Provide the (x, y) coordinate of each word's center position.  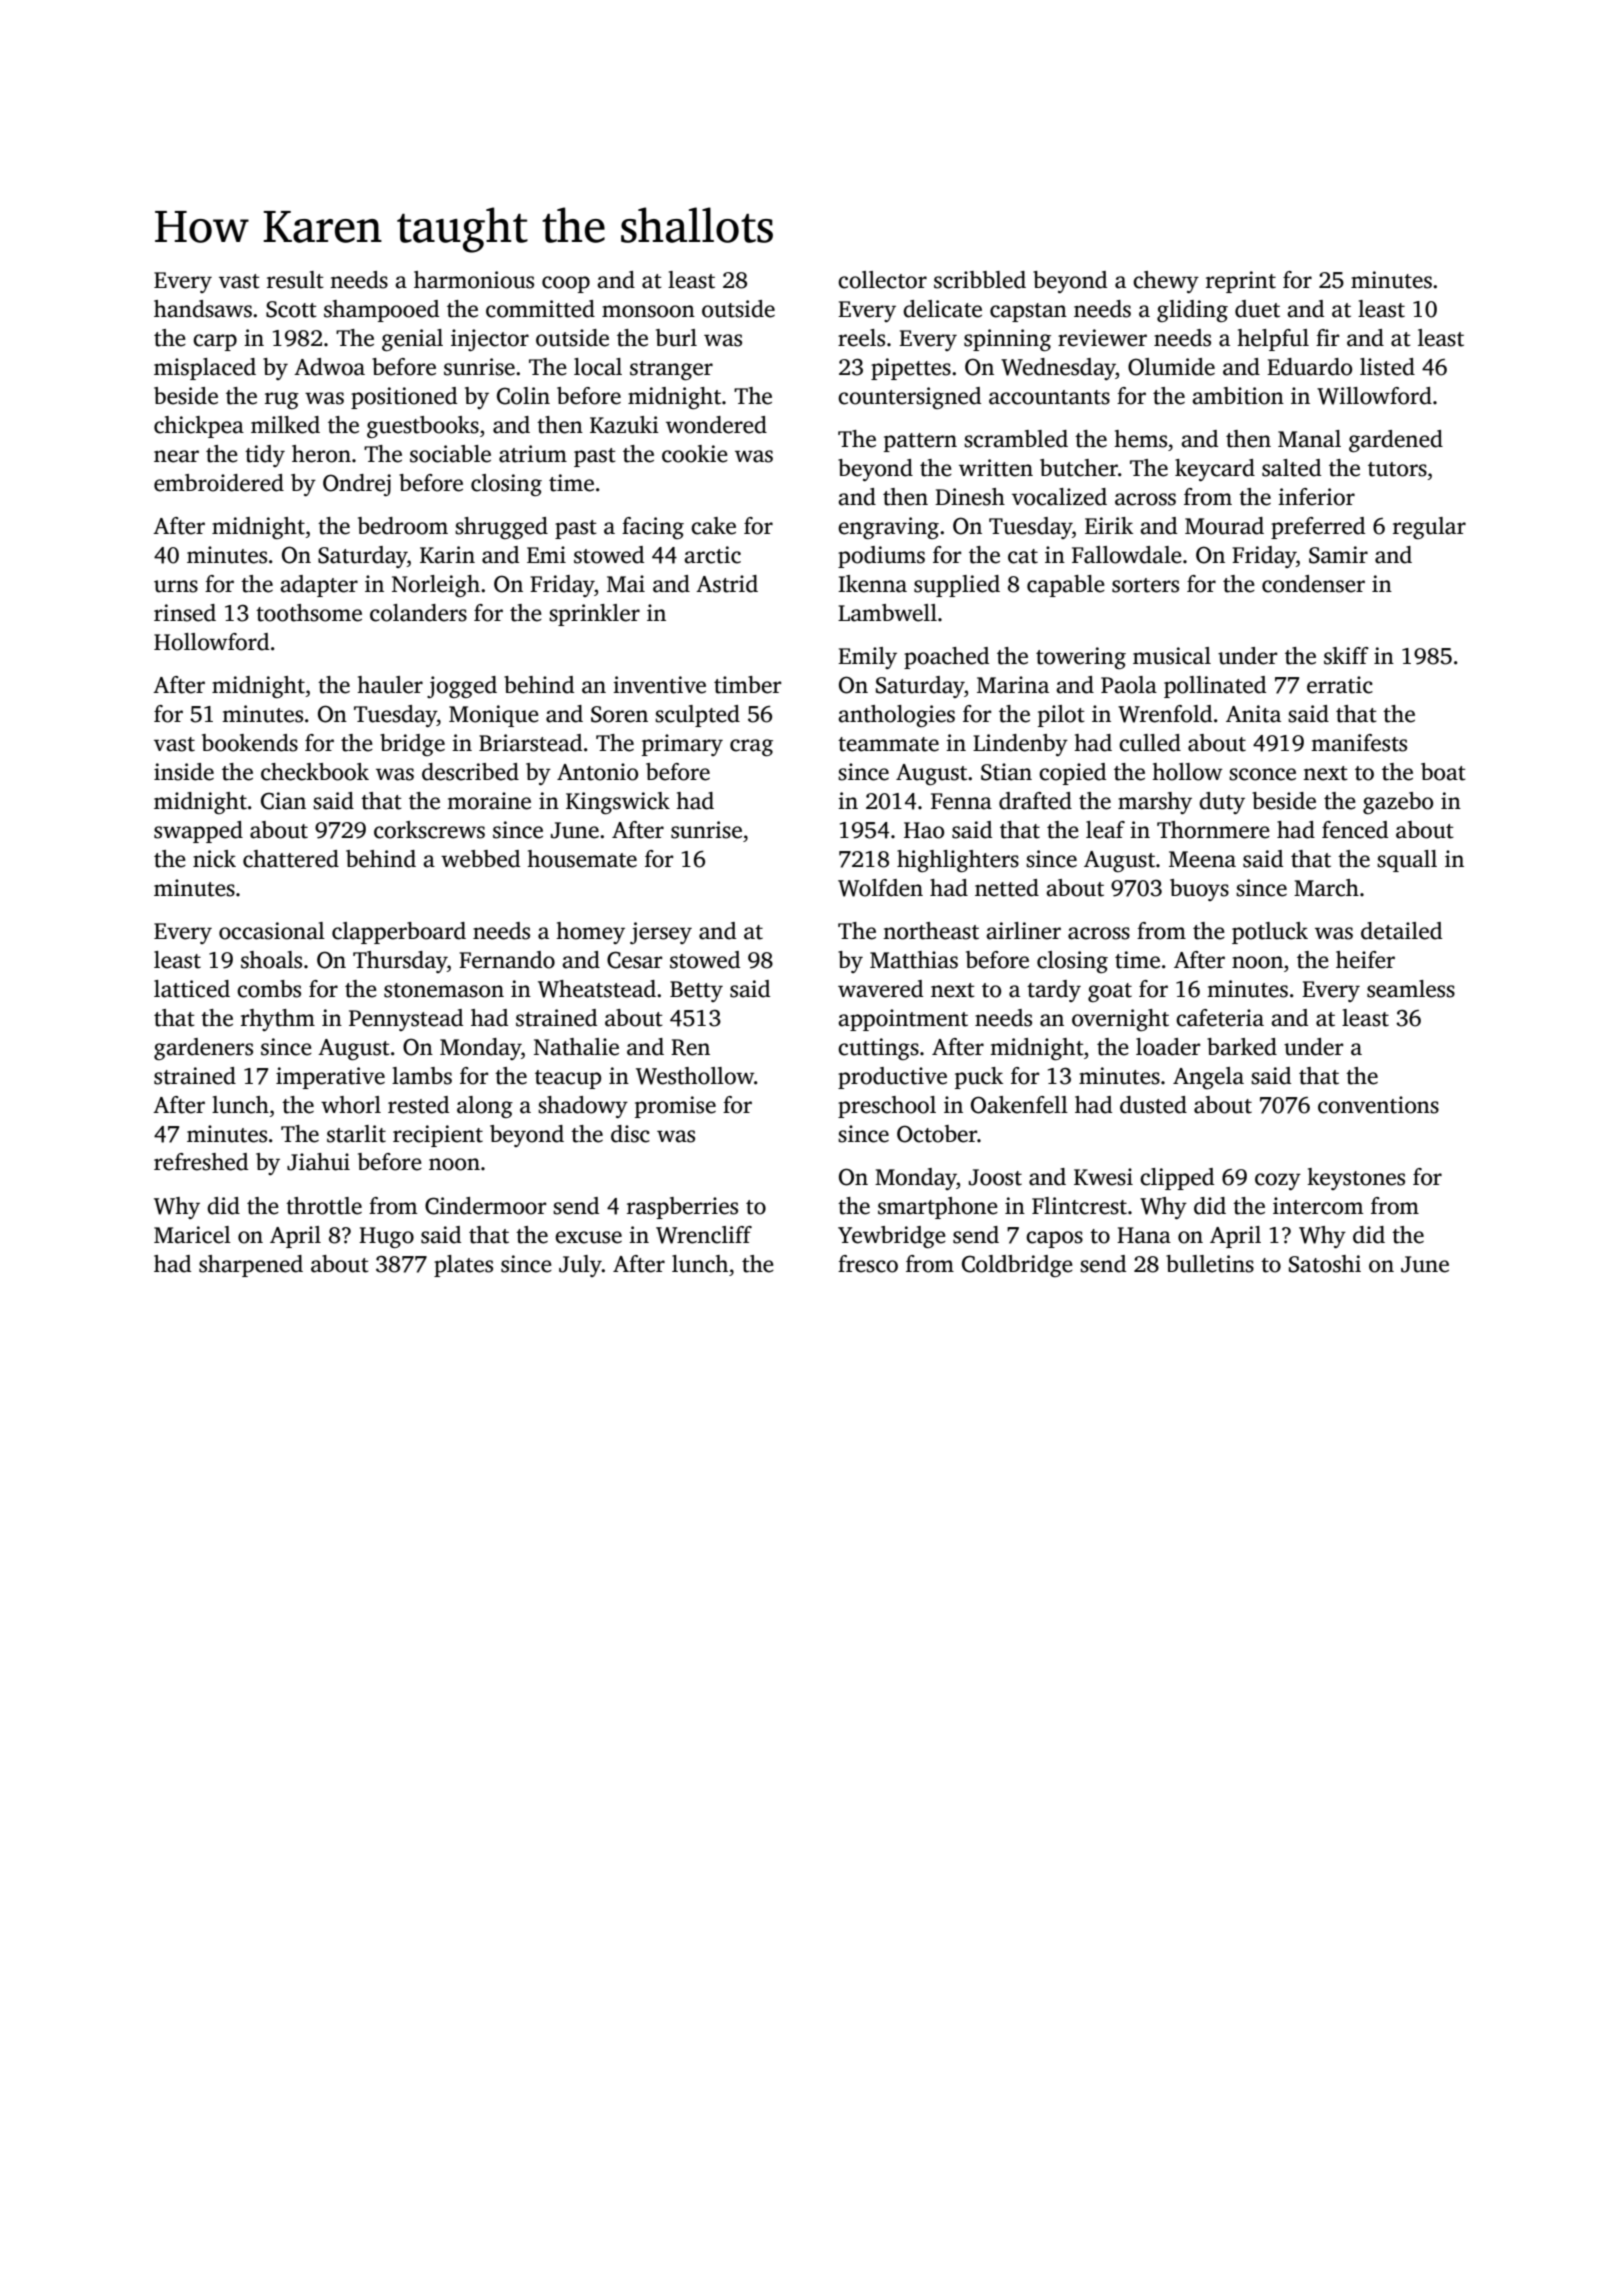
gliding (1192, 311)
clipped (1177, 1179)
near (176, 456)
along (485, 1107)
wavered (880, 989)
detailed (1401, 931)
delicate (942, 309)
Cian (283, 801)
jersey (661, 933)
